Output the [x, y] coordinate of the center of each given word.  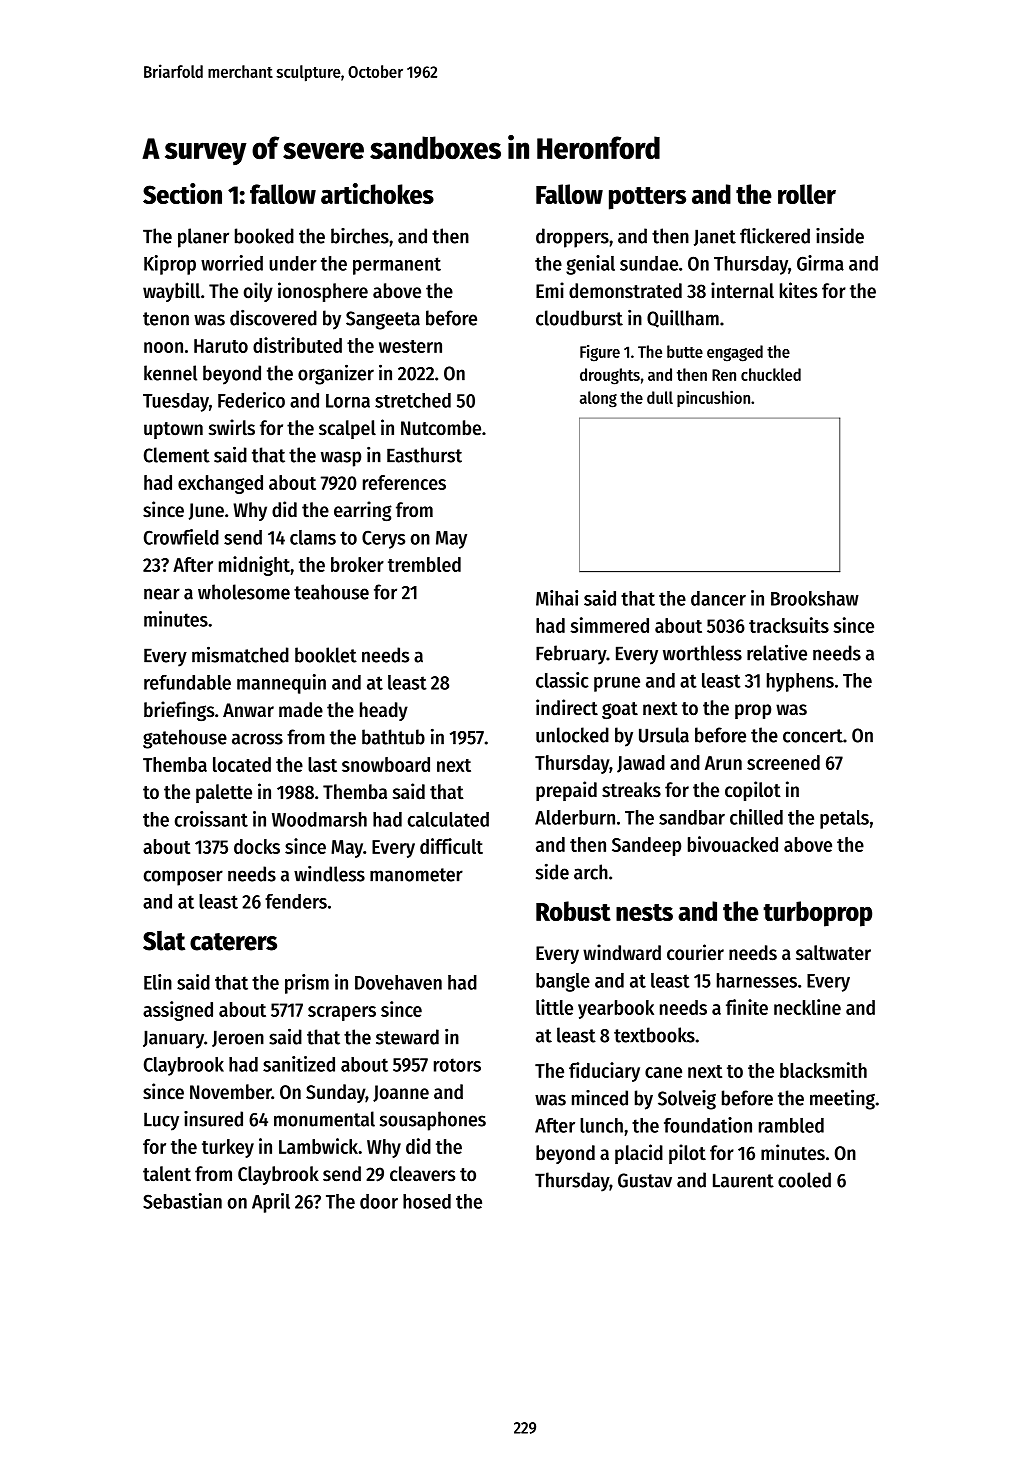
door [379, 1201]
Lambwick [318, 1146]
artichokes [377, 193]
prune [617, 684]
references [404, 482]
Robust [573, 911]
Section [182, 193]
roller [807, 194]
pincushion [713, 398]
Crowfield [181, 537]
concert [813, 736]
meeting [842, 1099]
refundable [187, 682]
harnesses [757, 980]
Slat [164, 941]
